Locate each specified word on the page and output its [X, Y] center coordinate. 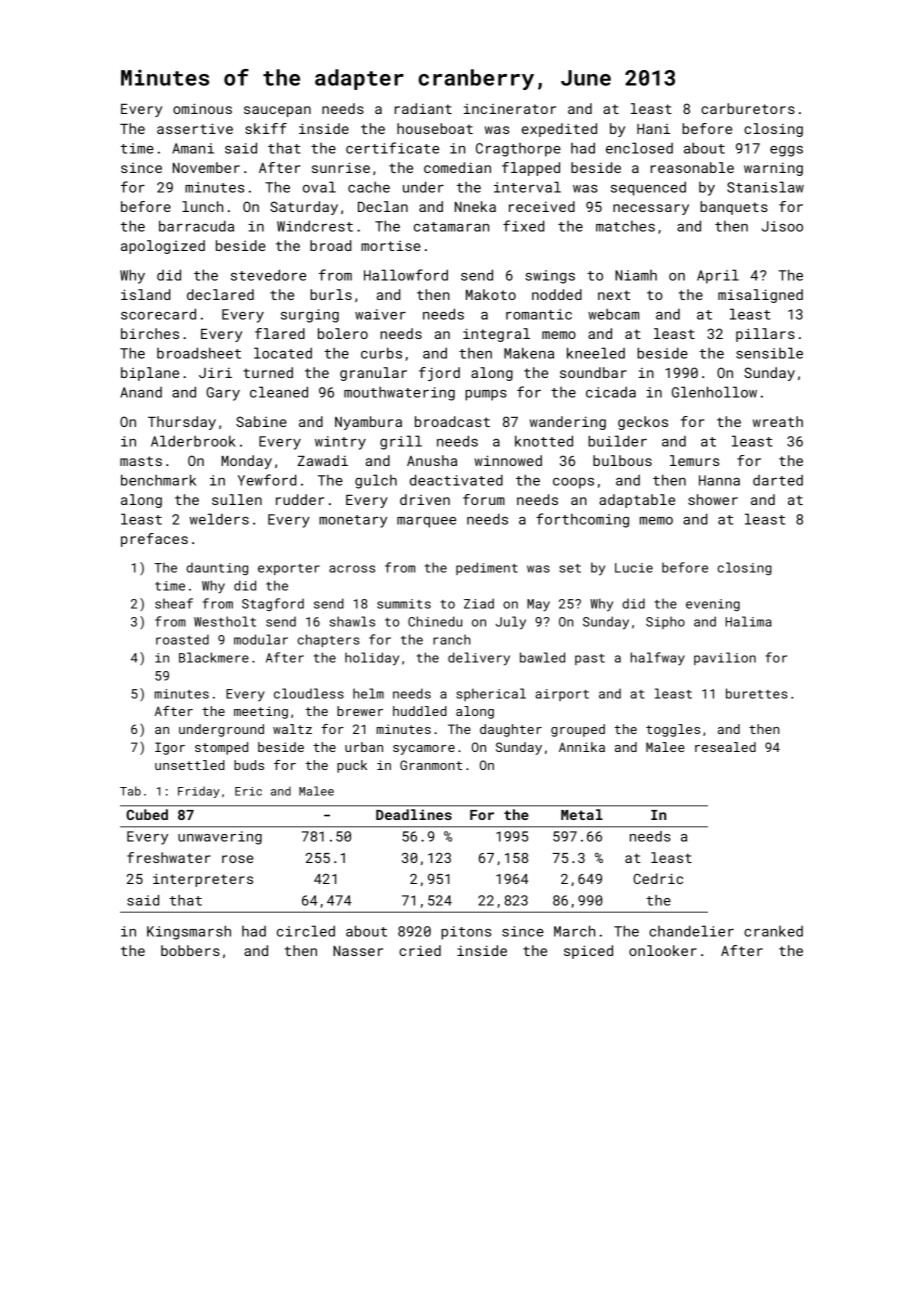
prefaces [154, 540]
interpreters [203, 880]
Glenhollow [714, 392]
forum [484, 499]
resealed [725, 747]
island [145, 294]
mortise [391, 246]
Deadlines [414, 814]
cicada [611, 392]
